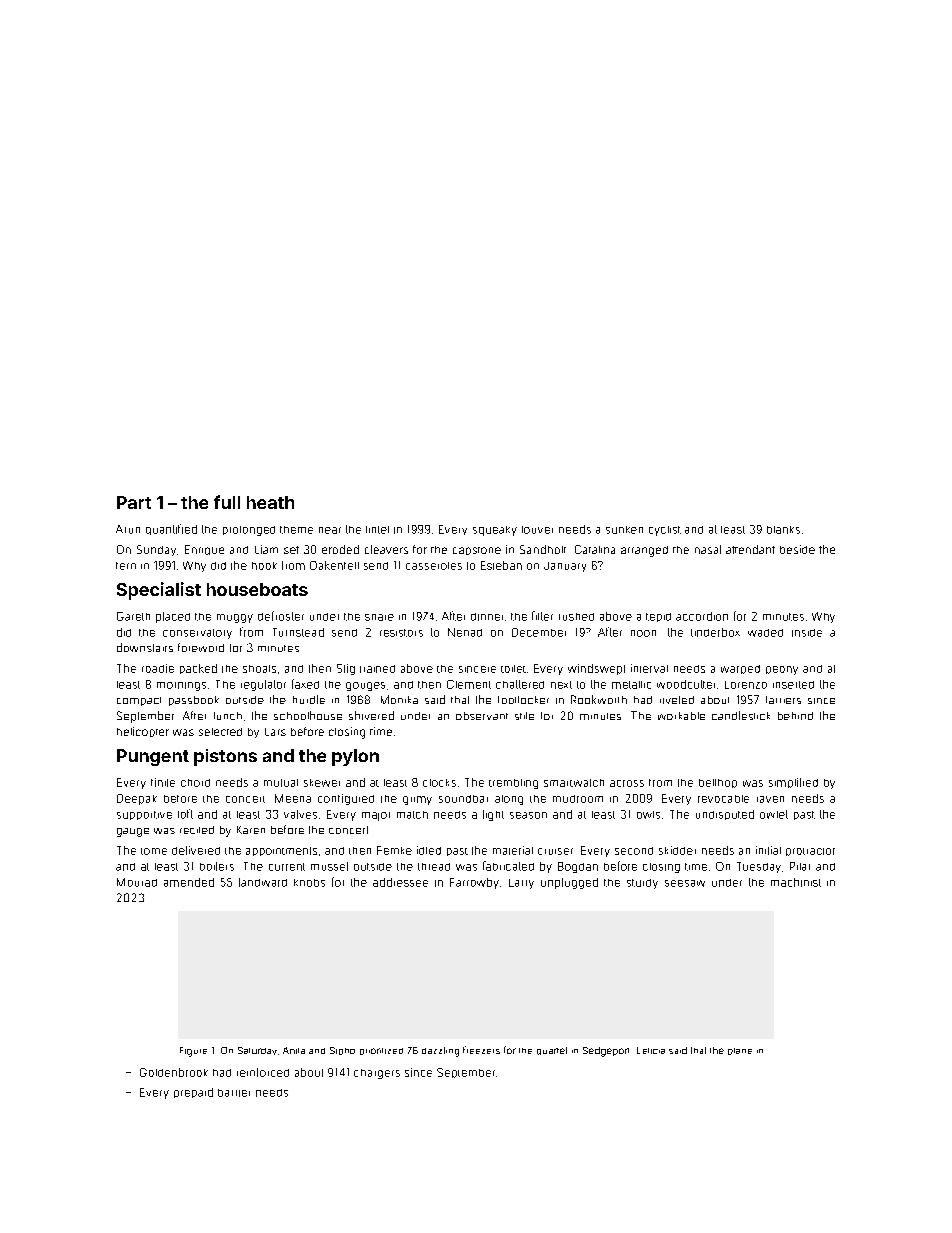 Image resolution: width=952 pixels, height=1233 pixels. Describe the element at coordinates (281, 851) in the page. I see `appointments` at that location.
